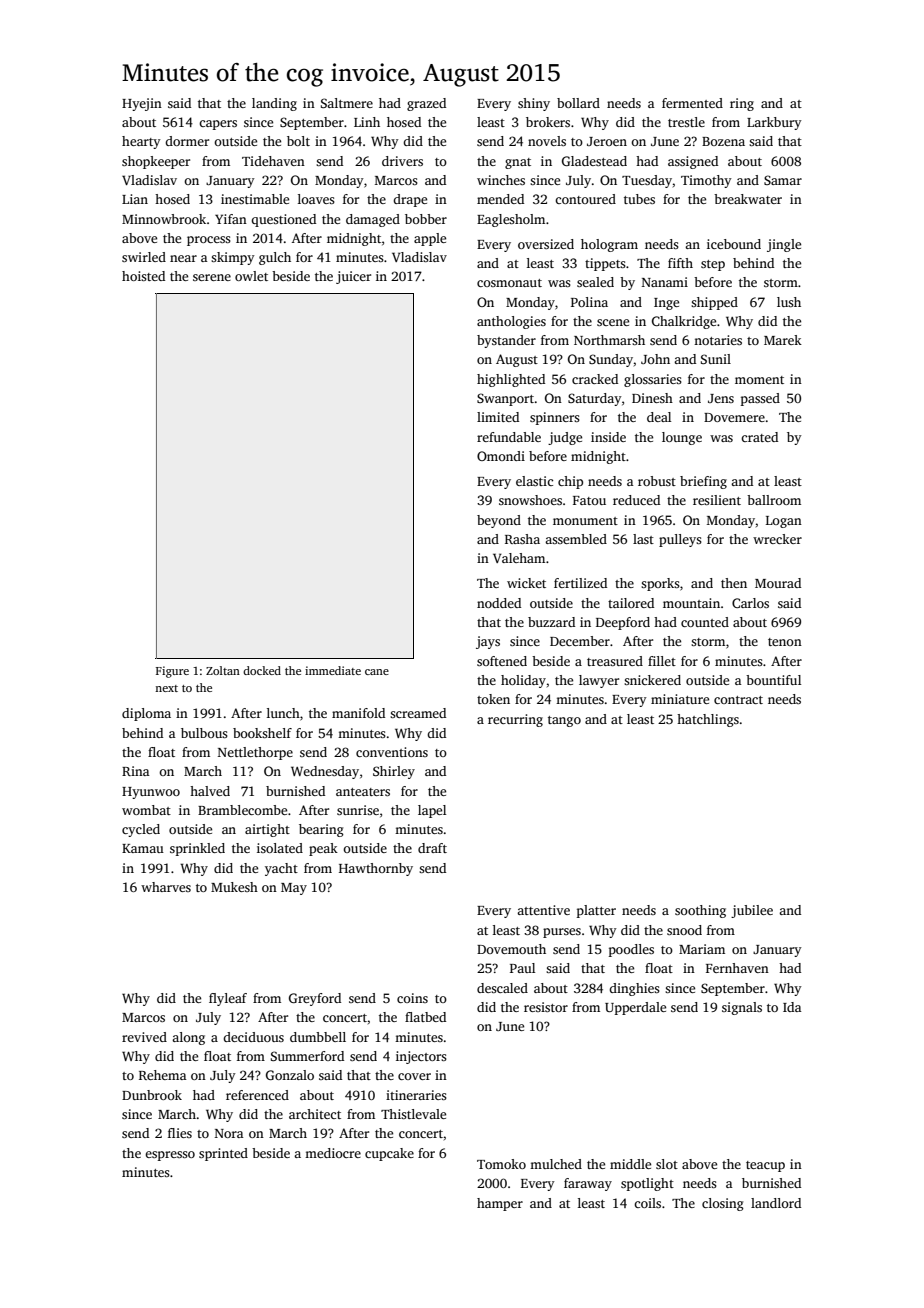 Image resolution: width=924 pixels, height=1308 pixels. Describe the element at coordinates (229, 1133) in the page. I see `Nora` at that location.
